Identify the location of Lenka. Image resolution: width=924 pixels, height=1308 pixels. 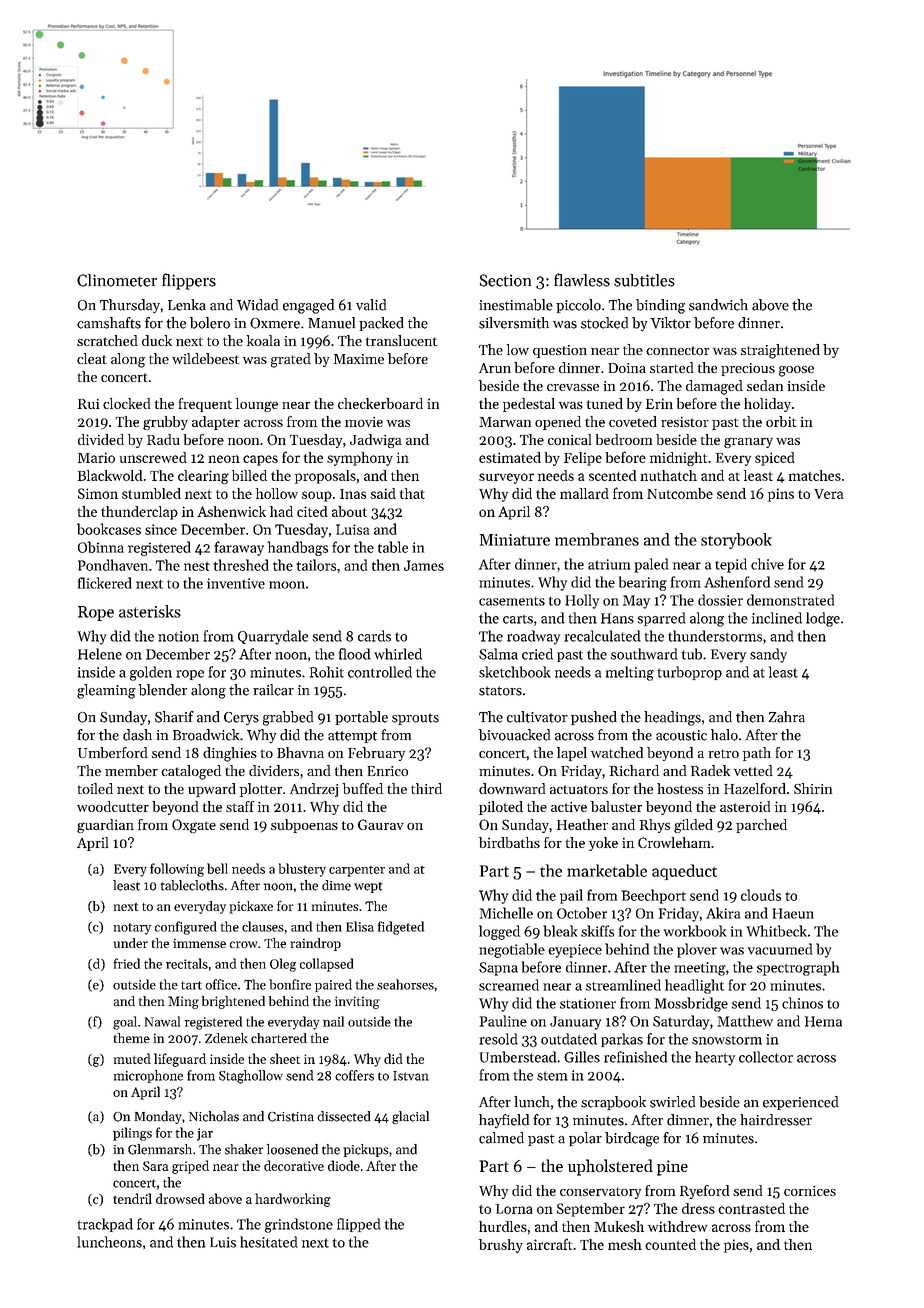
(187, 305).
